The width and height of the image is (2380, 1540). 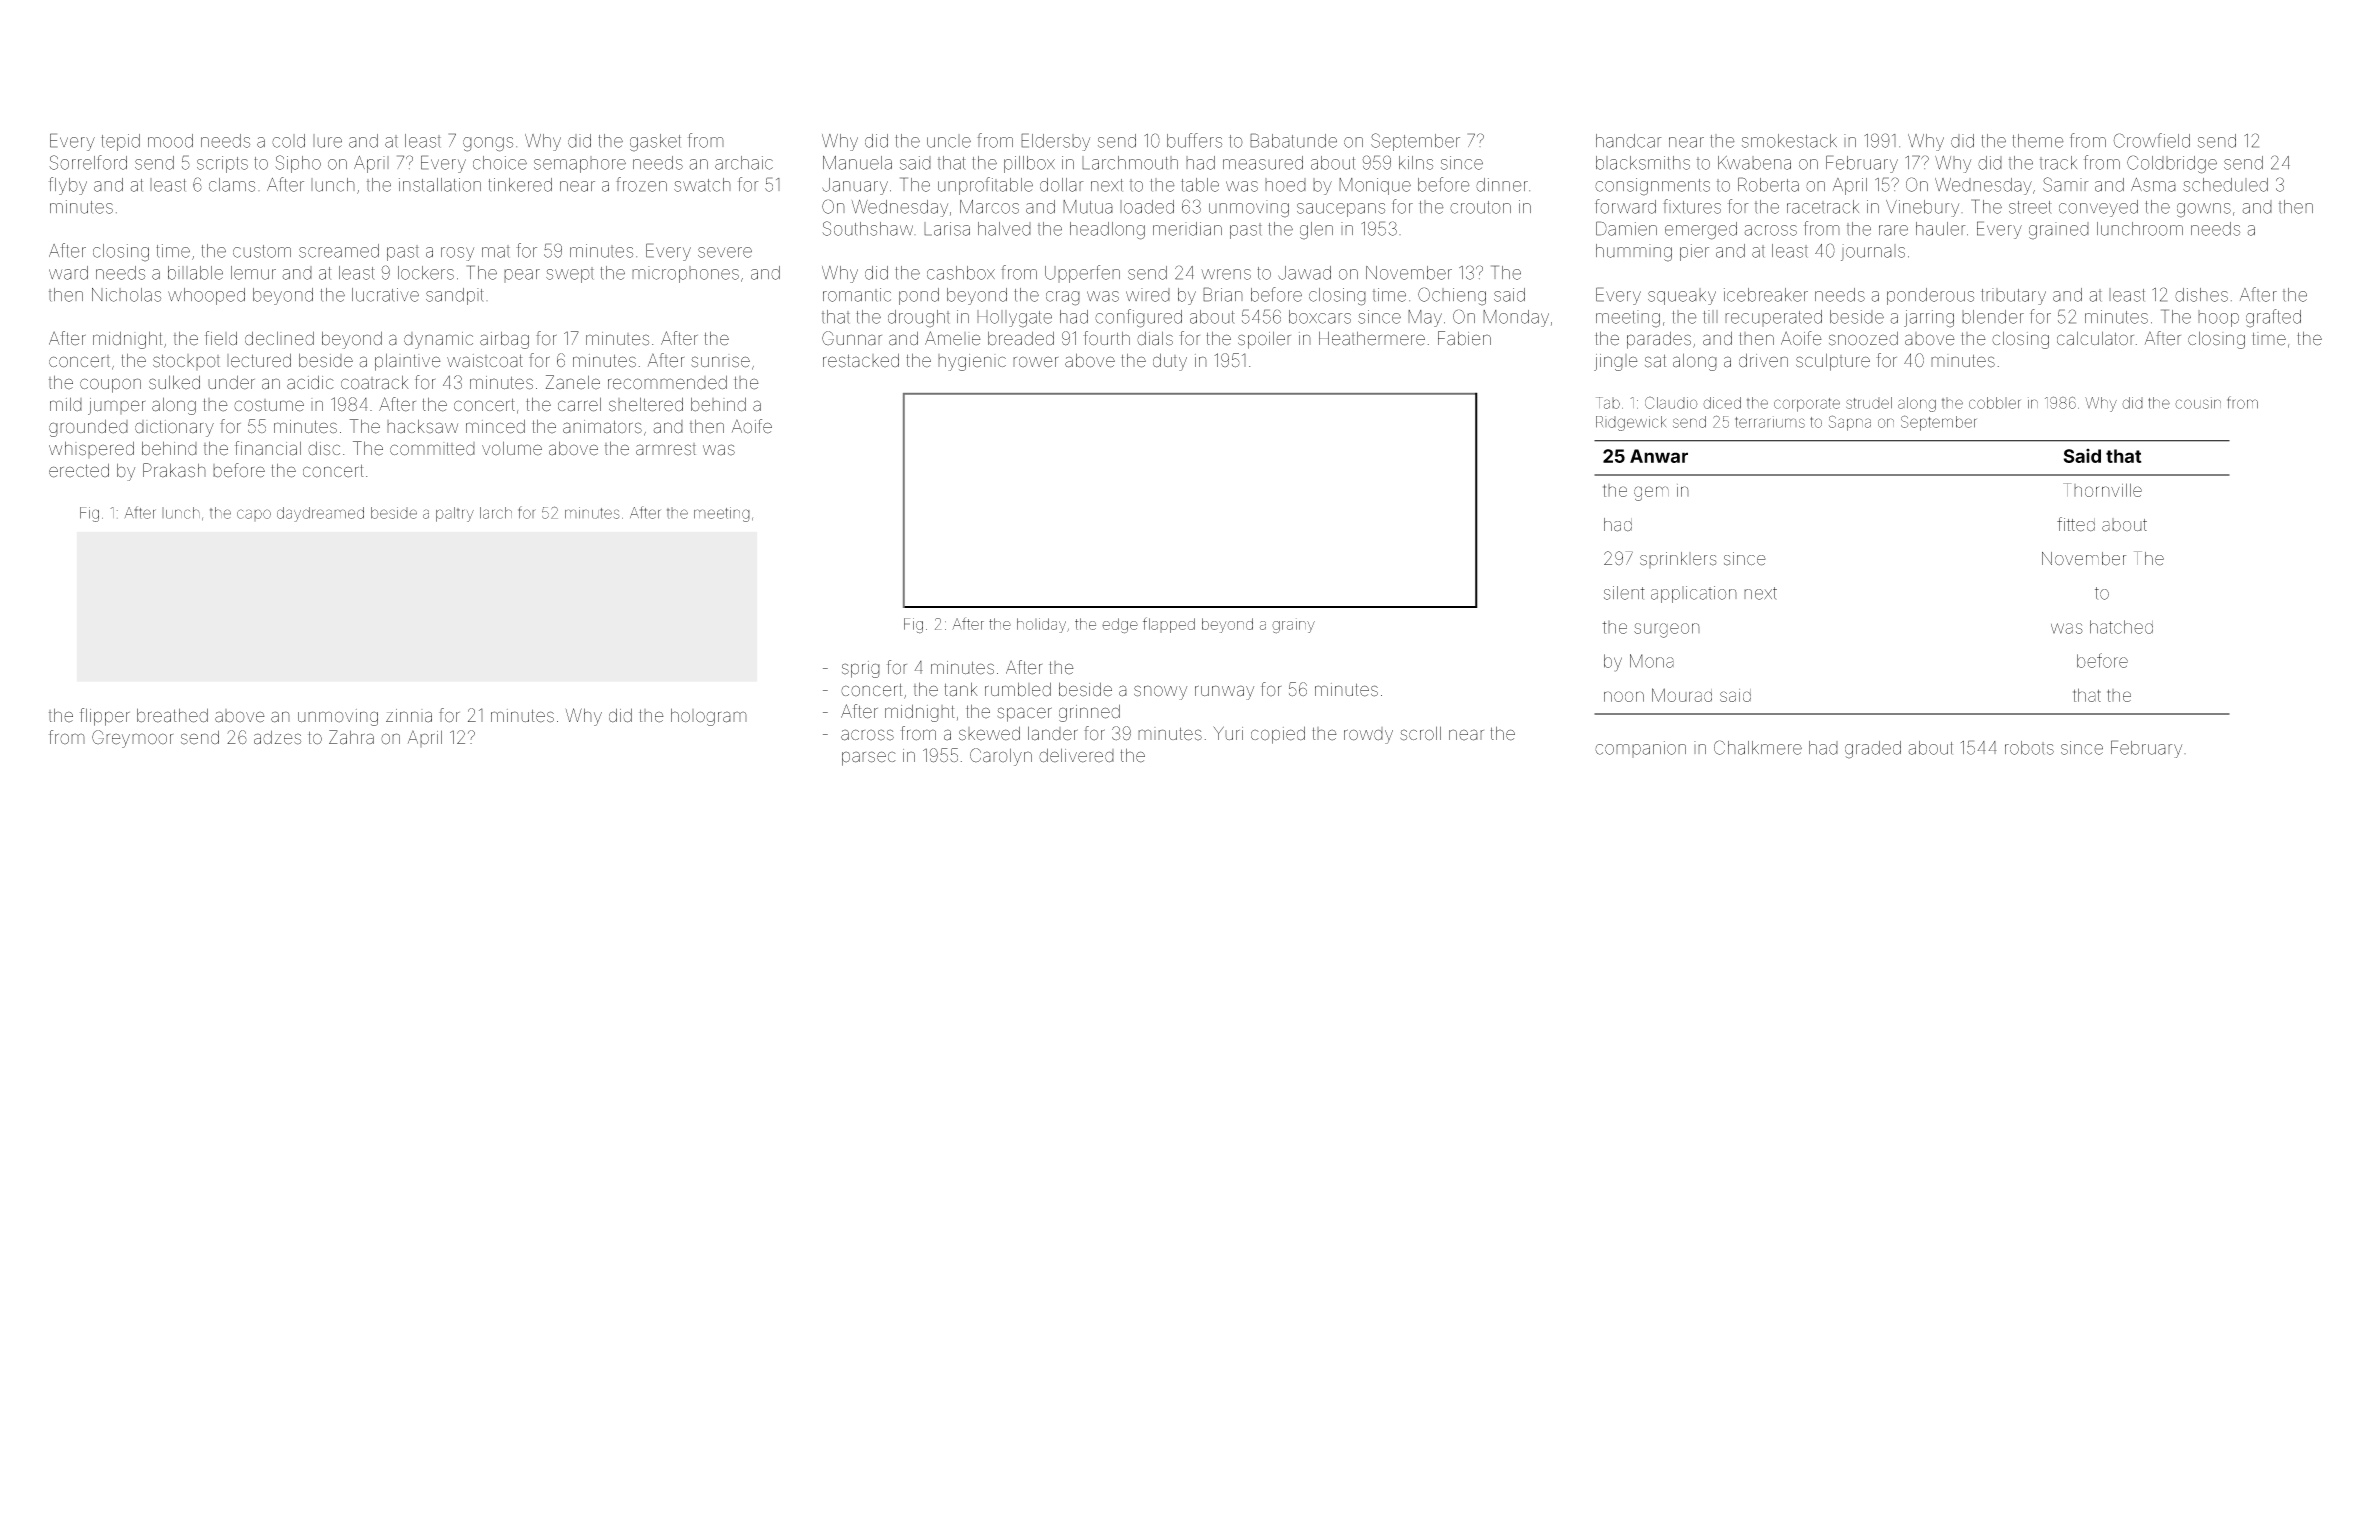 I want to click on gasket, so click(x=655, y=143).
